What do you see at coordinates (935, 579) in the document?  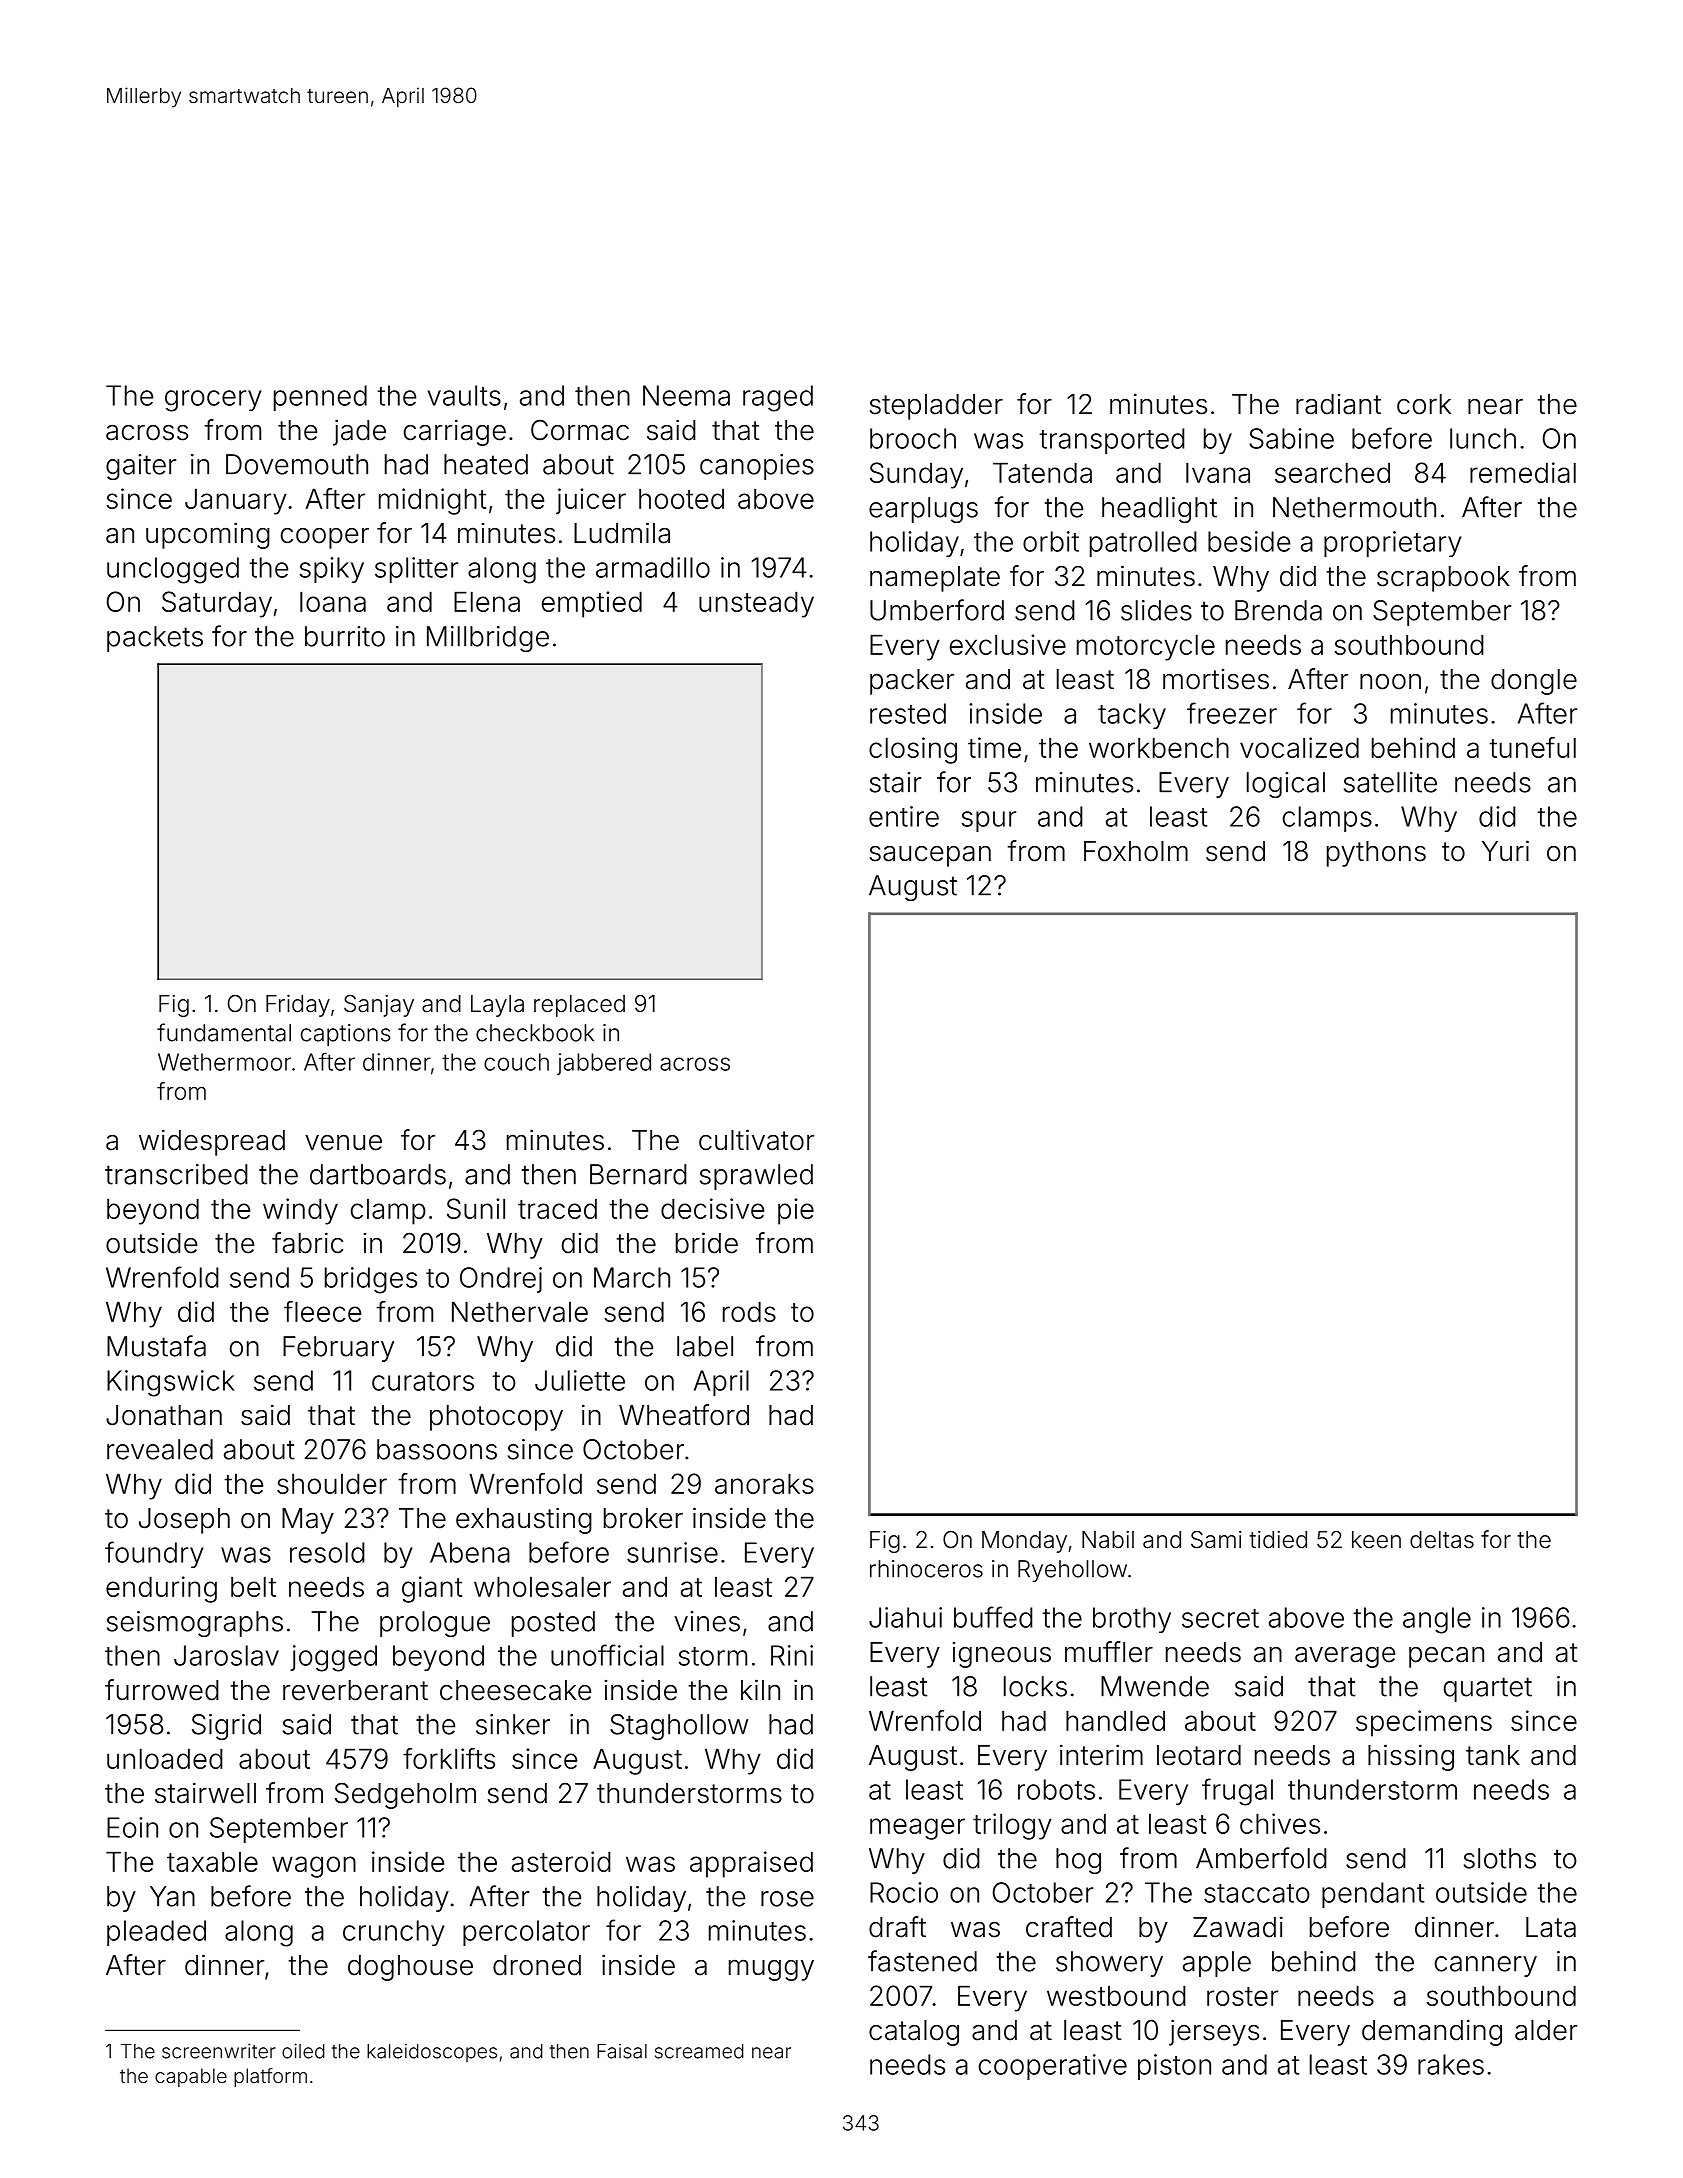 I see `nameplate` at bounding box center [935, 579].
